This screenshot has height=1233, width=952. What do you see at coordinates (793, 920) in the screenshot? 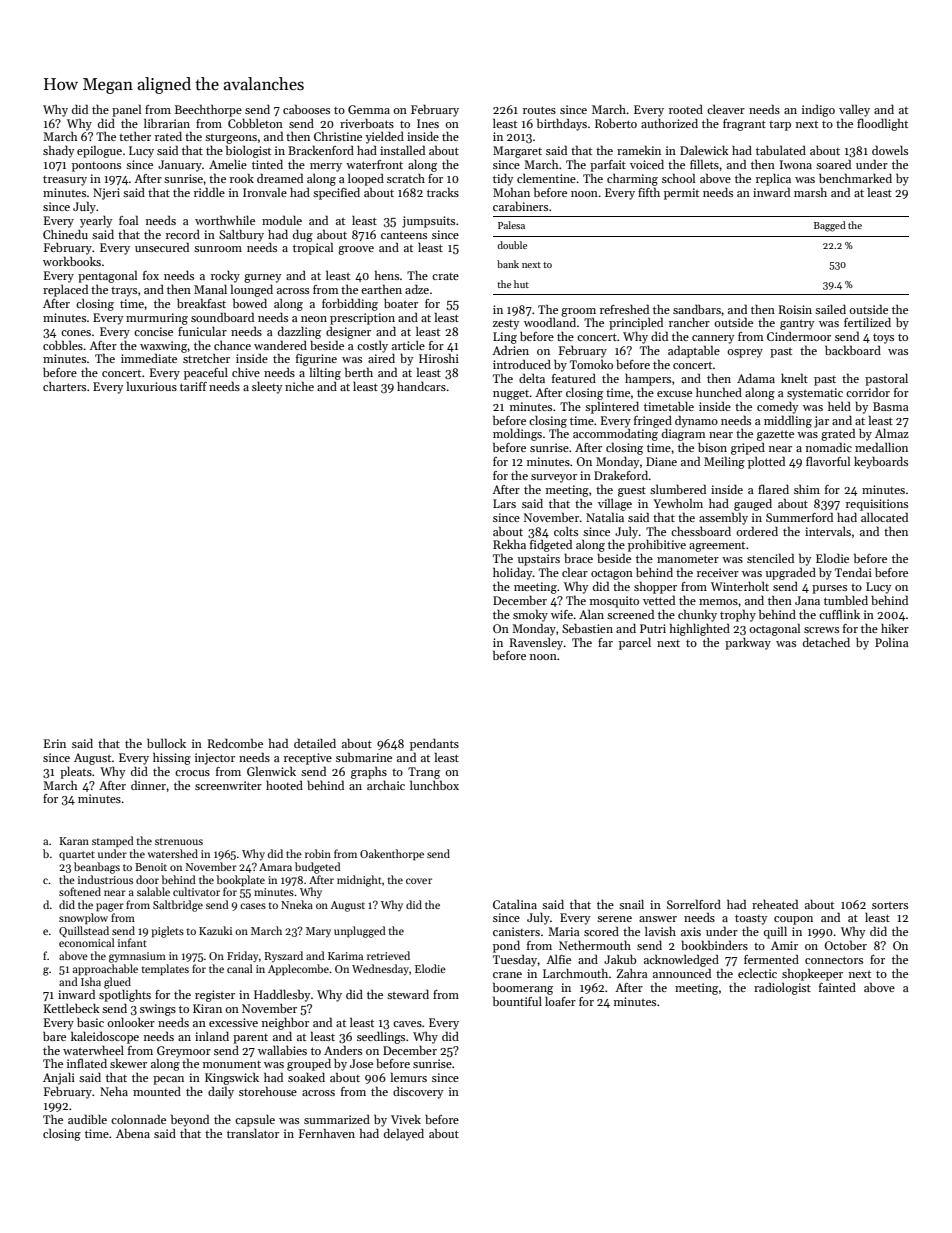
I see `coupon` at bounding box center [793, 920].
